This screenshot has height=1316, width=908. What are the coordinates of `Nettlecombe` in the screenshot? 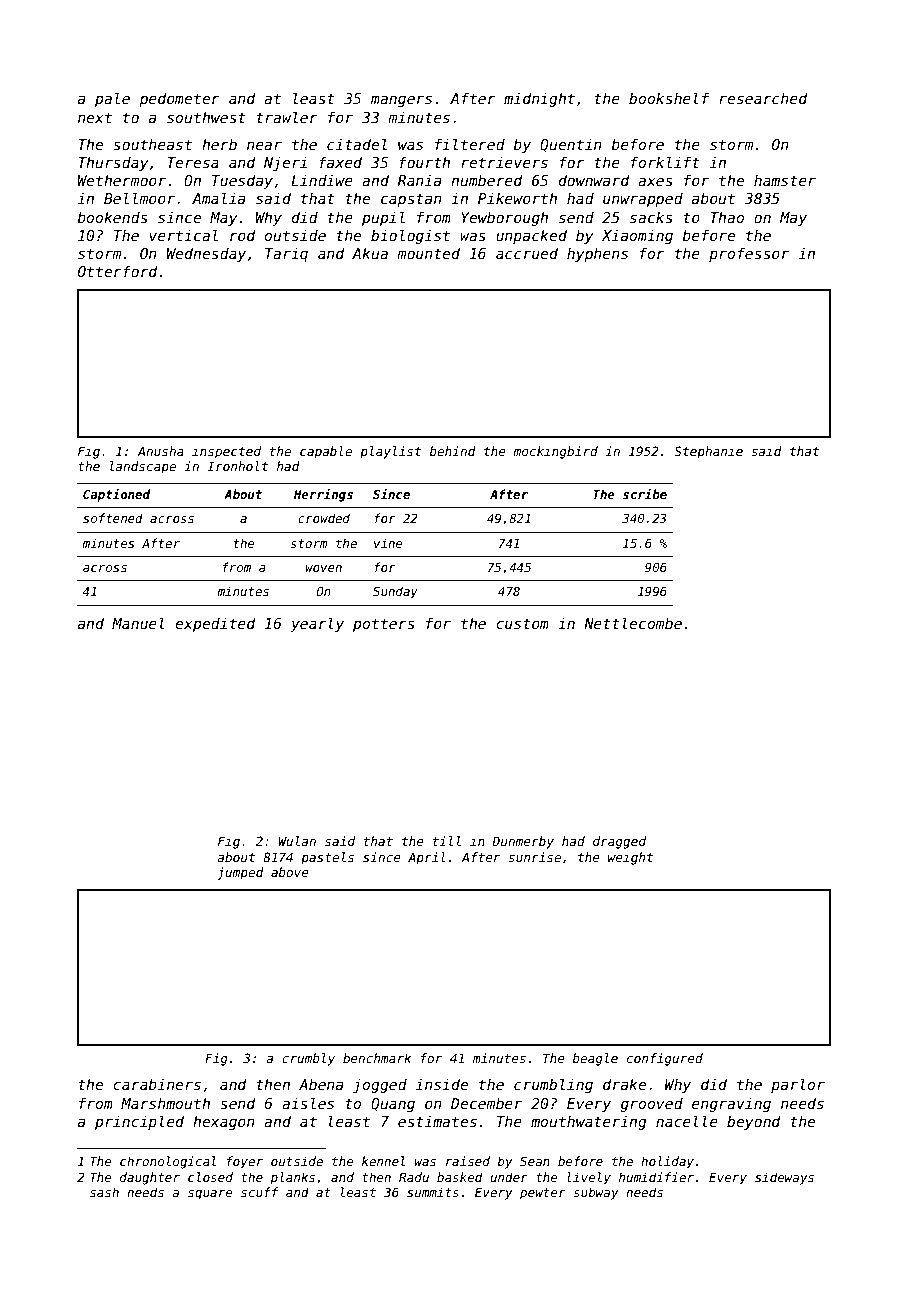 It's located at (633, 623).
